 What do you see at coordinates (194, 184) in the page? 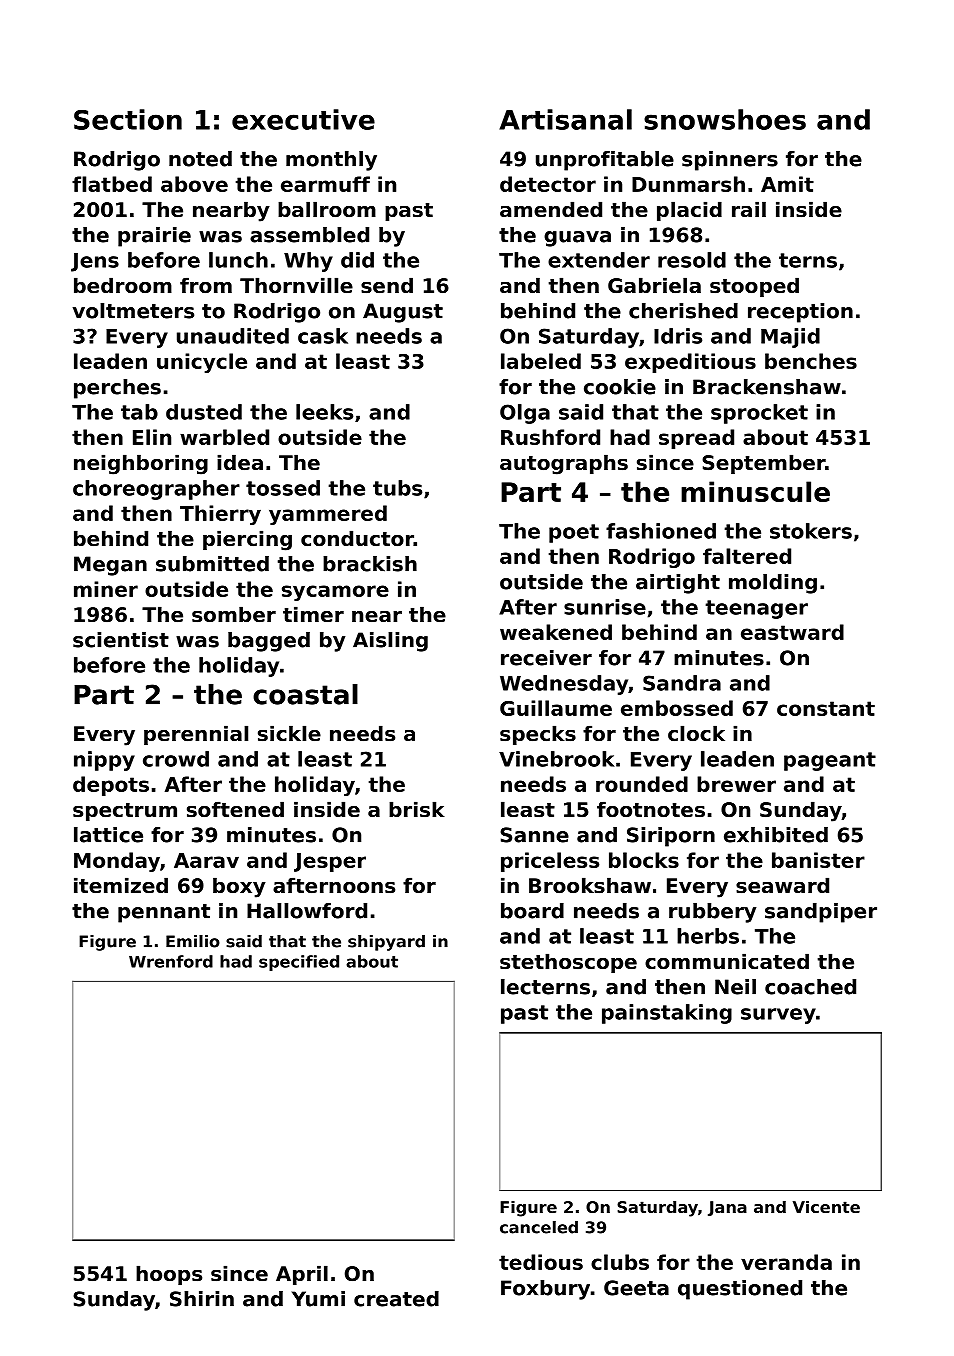
I see `above` at bounding box center [194, 184].
